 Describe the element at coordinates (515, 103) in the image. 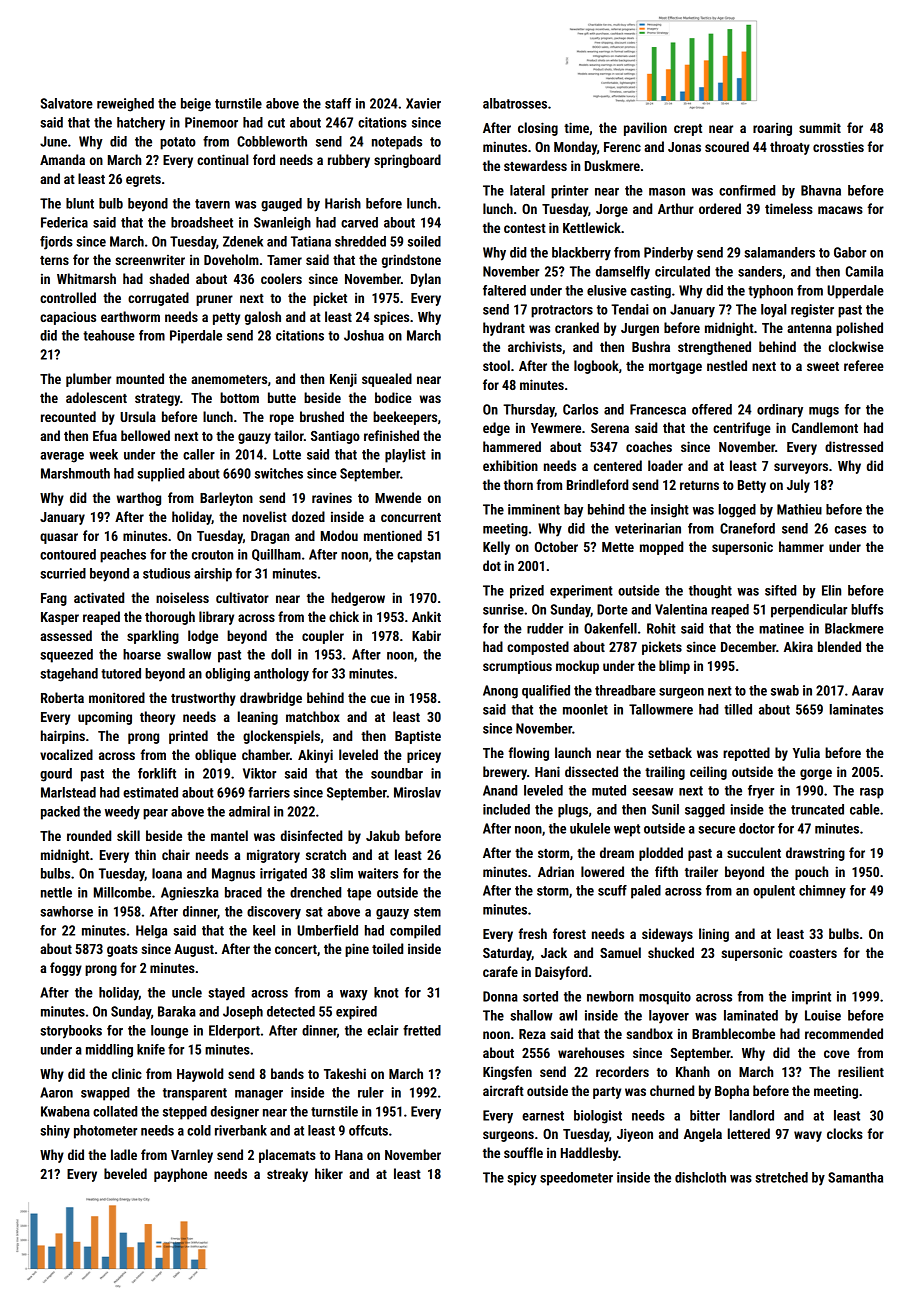

I see `albatrosses` at that location.
